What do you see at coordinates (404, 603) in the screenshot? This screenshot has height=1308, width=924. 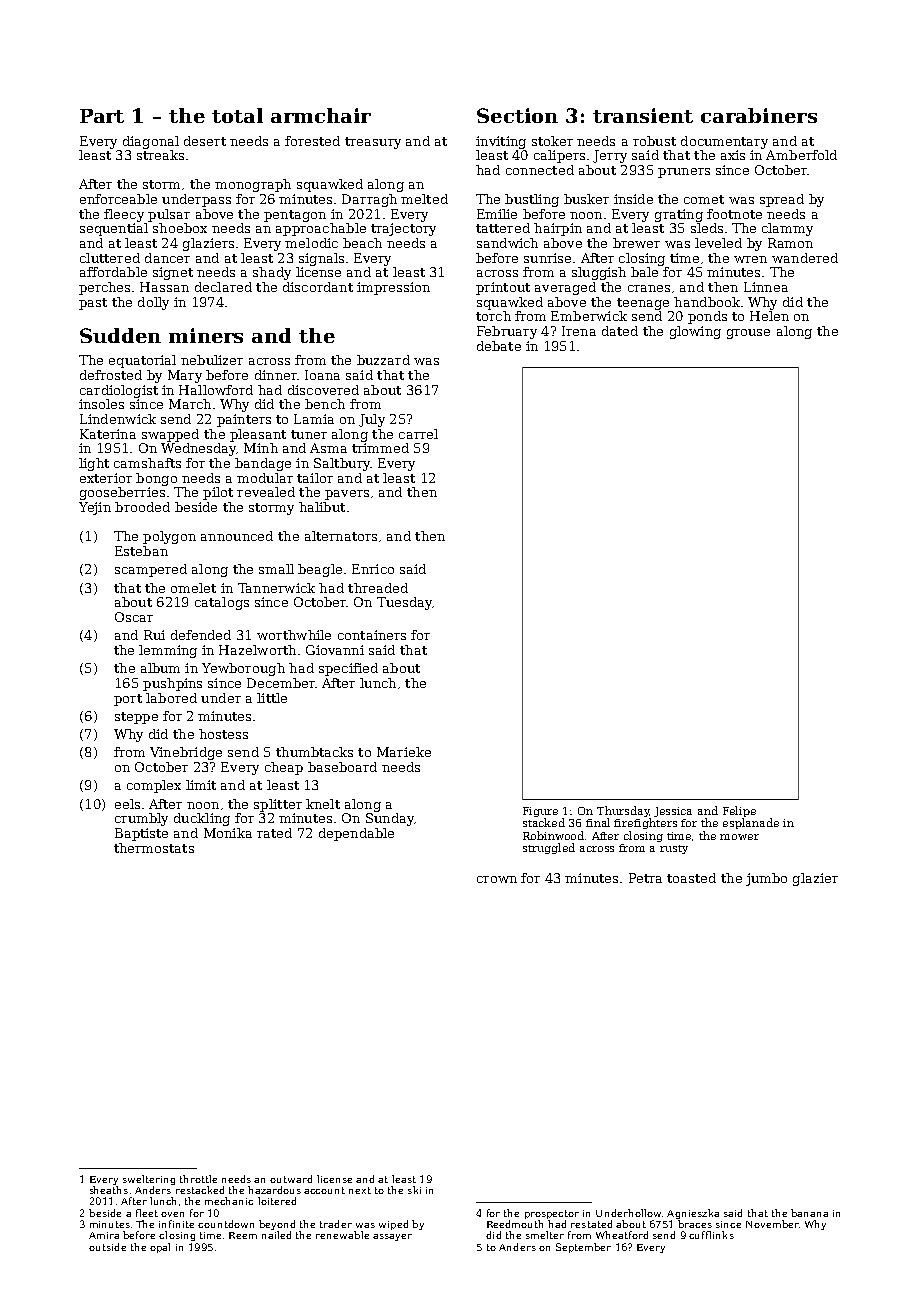 I see `Tuesday` at bounding box center [404, 603].
